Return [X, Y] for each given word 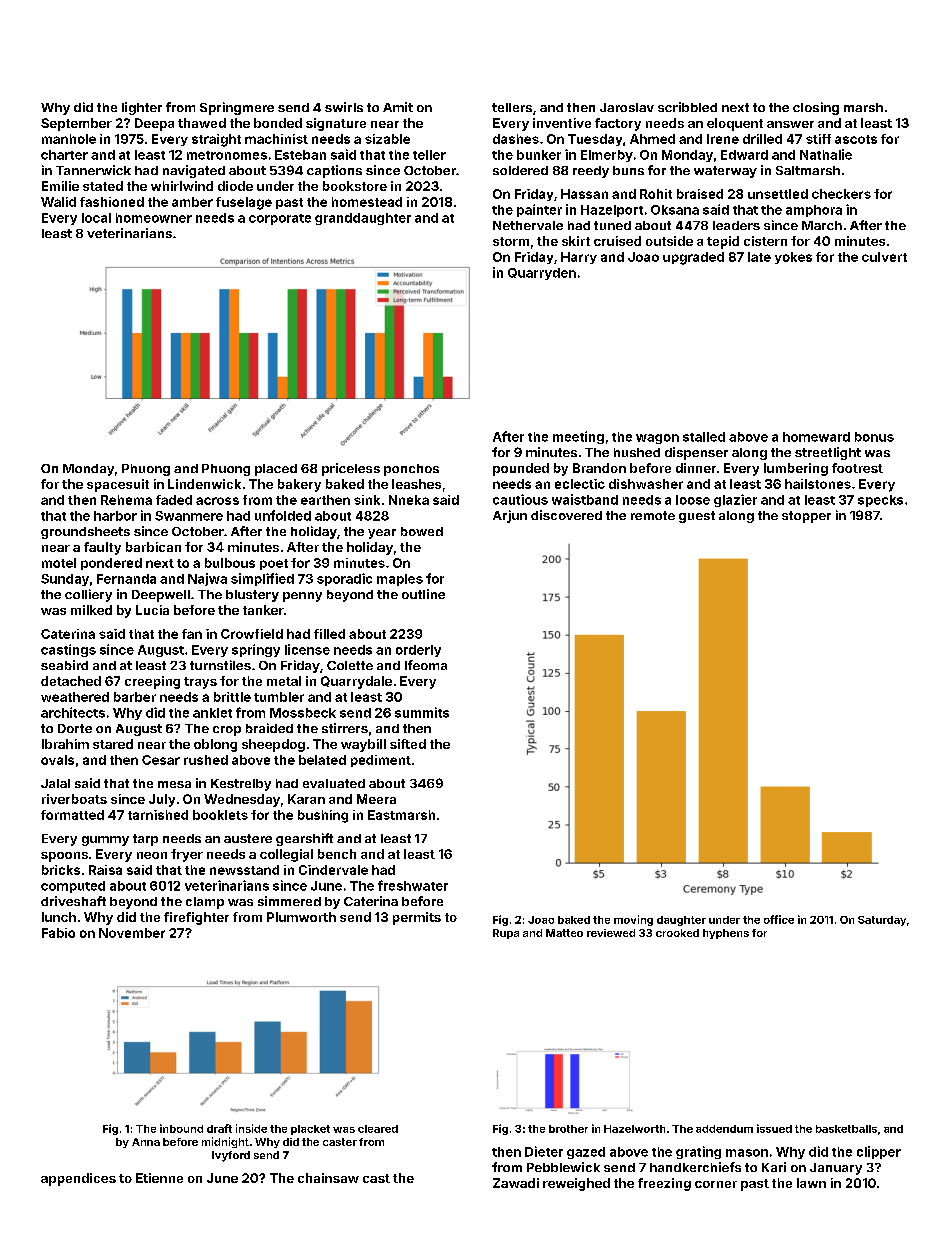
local [96, 218]
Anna [146, 1142]
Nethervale [528, 225]
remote [653, 515]
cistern [765, 241]
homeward [816, 437]
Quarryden [542, 274]
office [779, 919]
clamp [205, 903]
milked [91, 610]
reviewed [611, 933]
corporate [280, 219]
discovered [566, 515]
